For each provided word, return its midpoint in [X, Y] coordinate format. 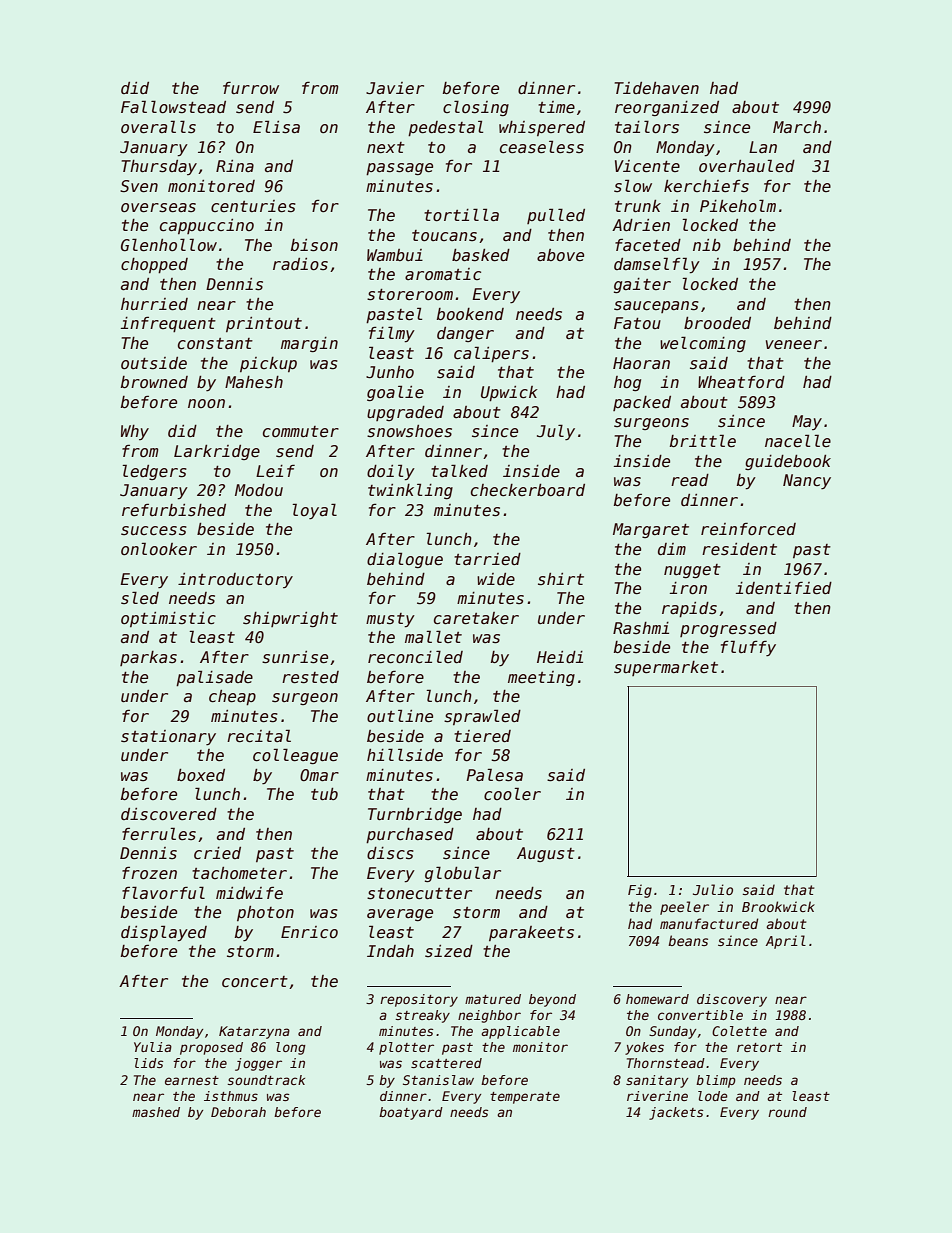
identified [784, 588]
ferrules [159, 833]
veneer [794, 344]
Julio [713, 889]
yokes [644, 1048]
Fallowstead [173, 106]
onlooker [159, 548]
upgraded [405, 413]
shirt [561, 579]
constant [215, 343]
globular [463, 874]
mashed [156, 1112]
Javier [395, 88]
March [797, 127]
